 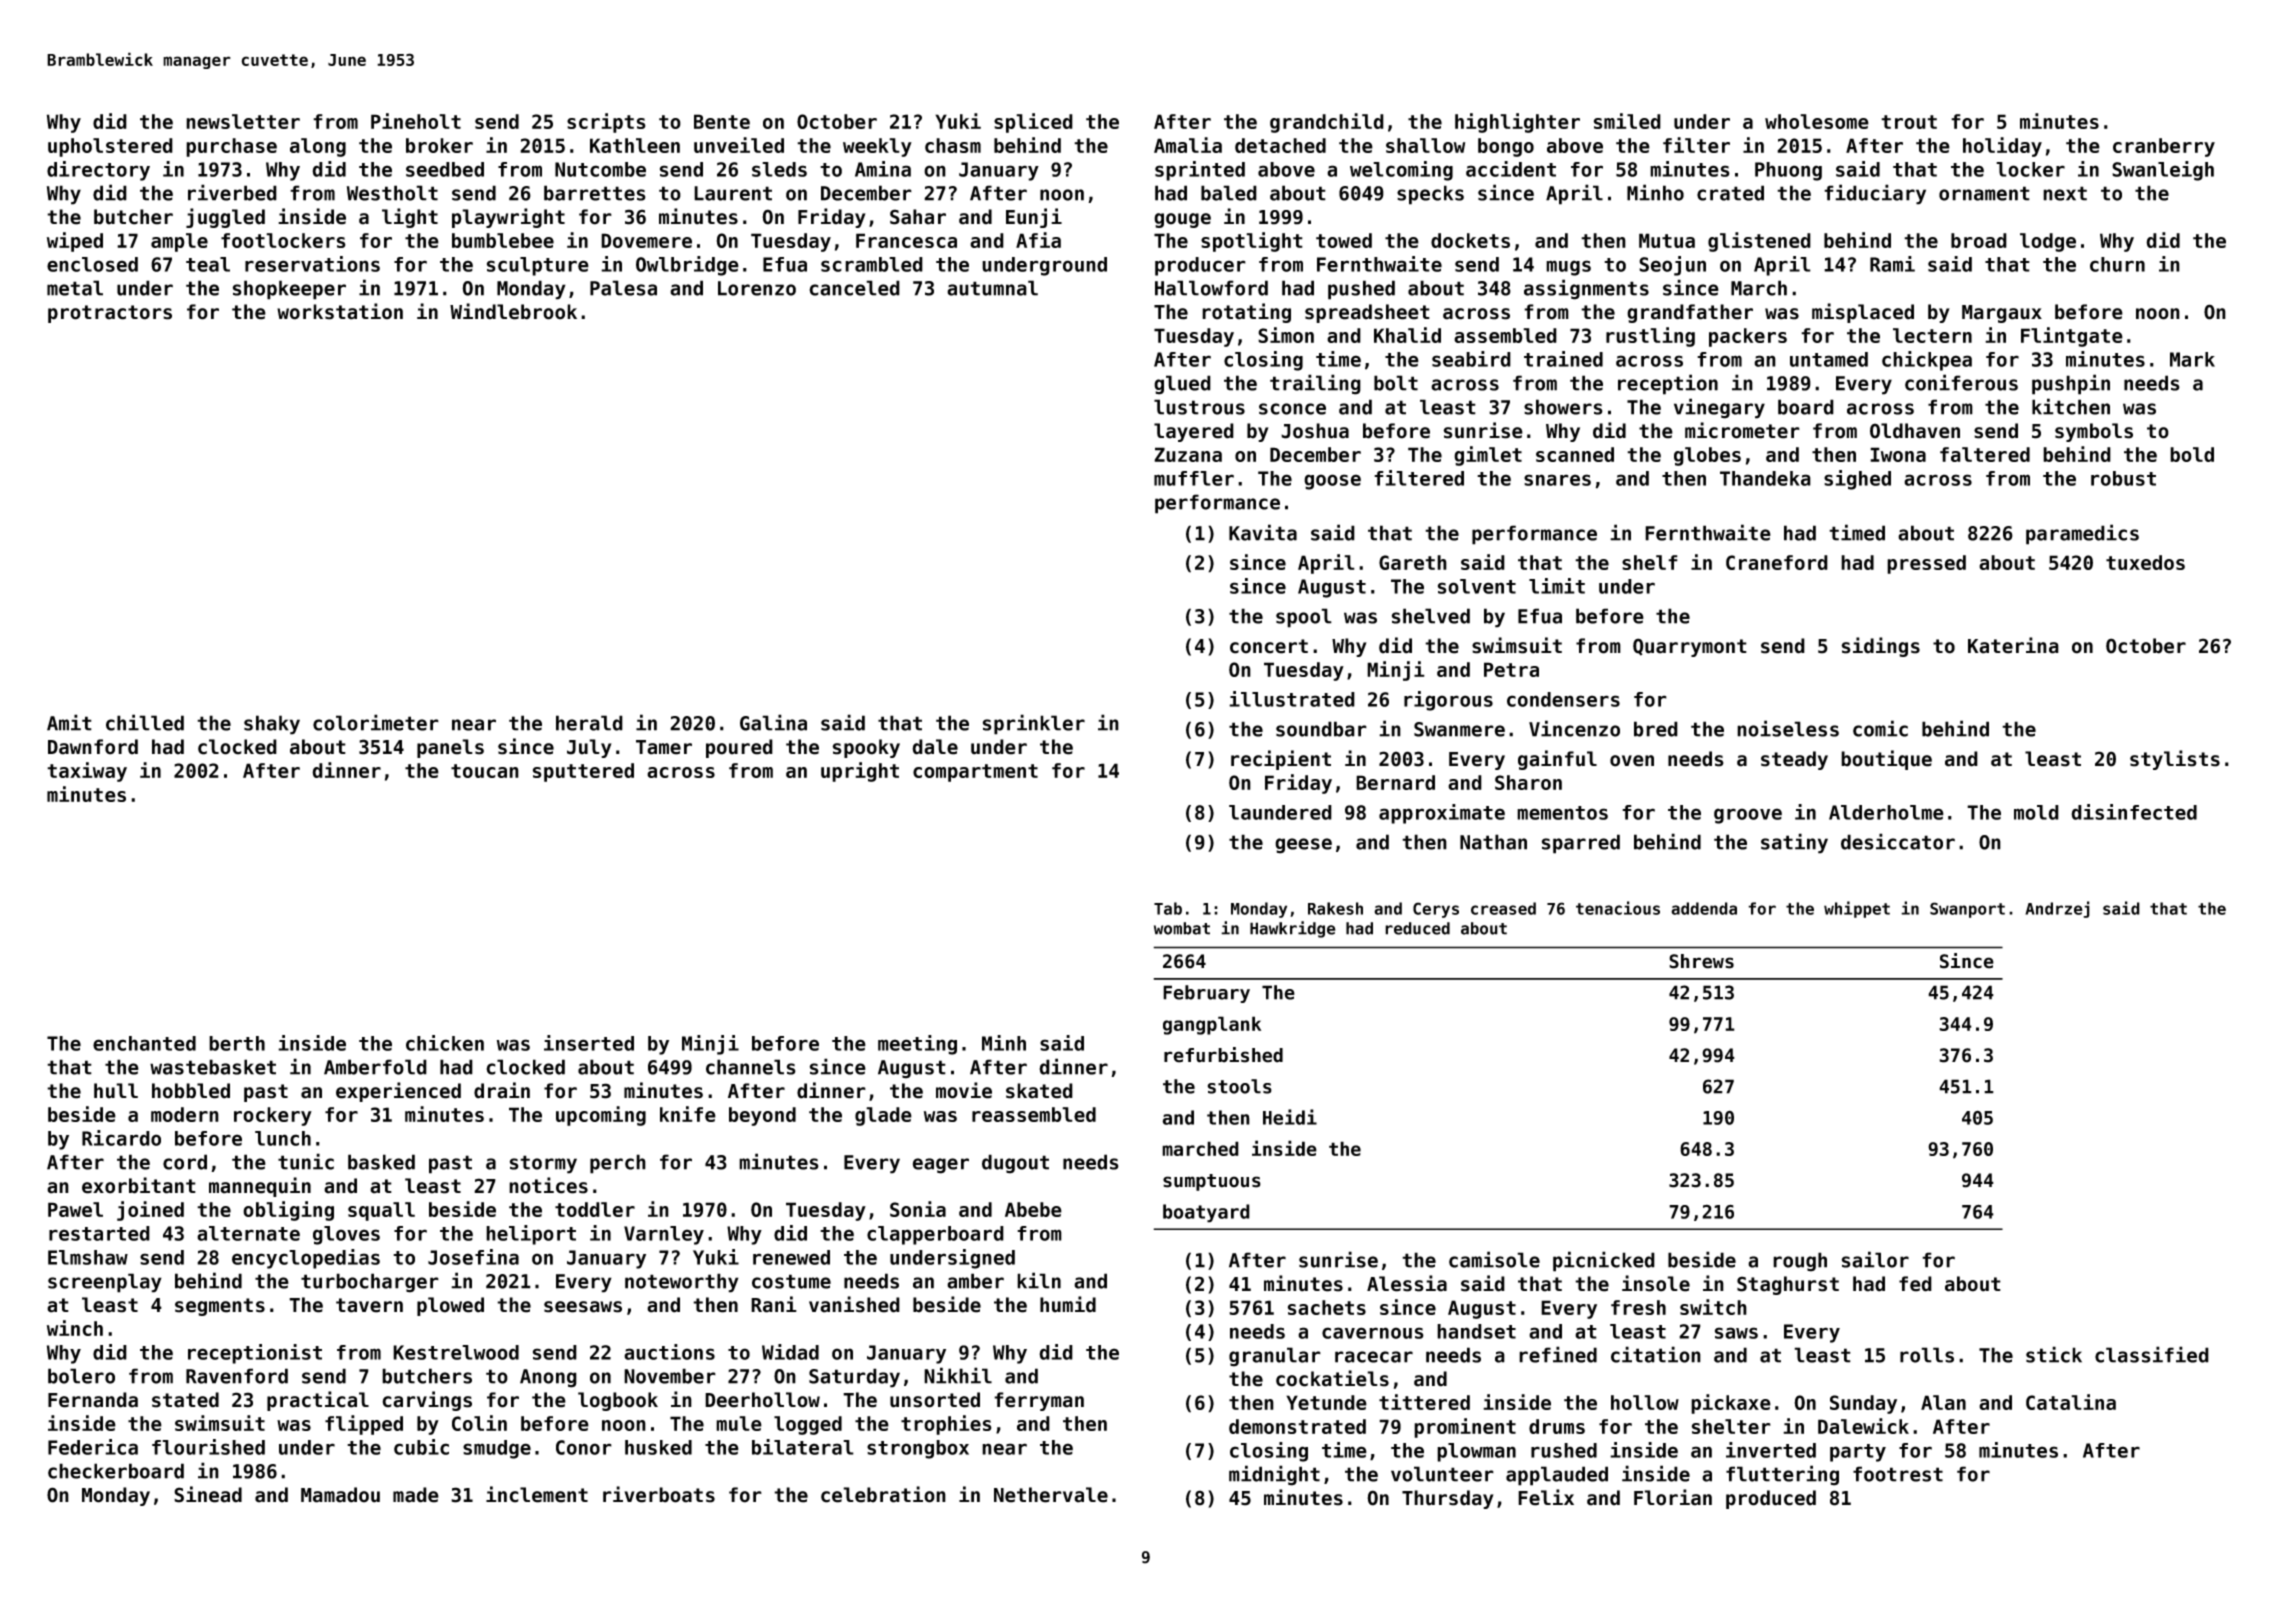 What do you see at coordinates (1448, 1499) in the screenshot?
I see `Thursday` at bounding box center [1448, 1499].
